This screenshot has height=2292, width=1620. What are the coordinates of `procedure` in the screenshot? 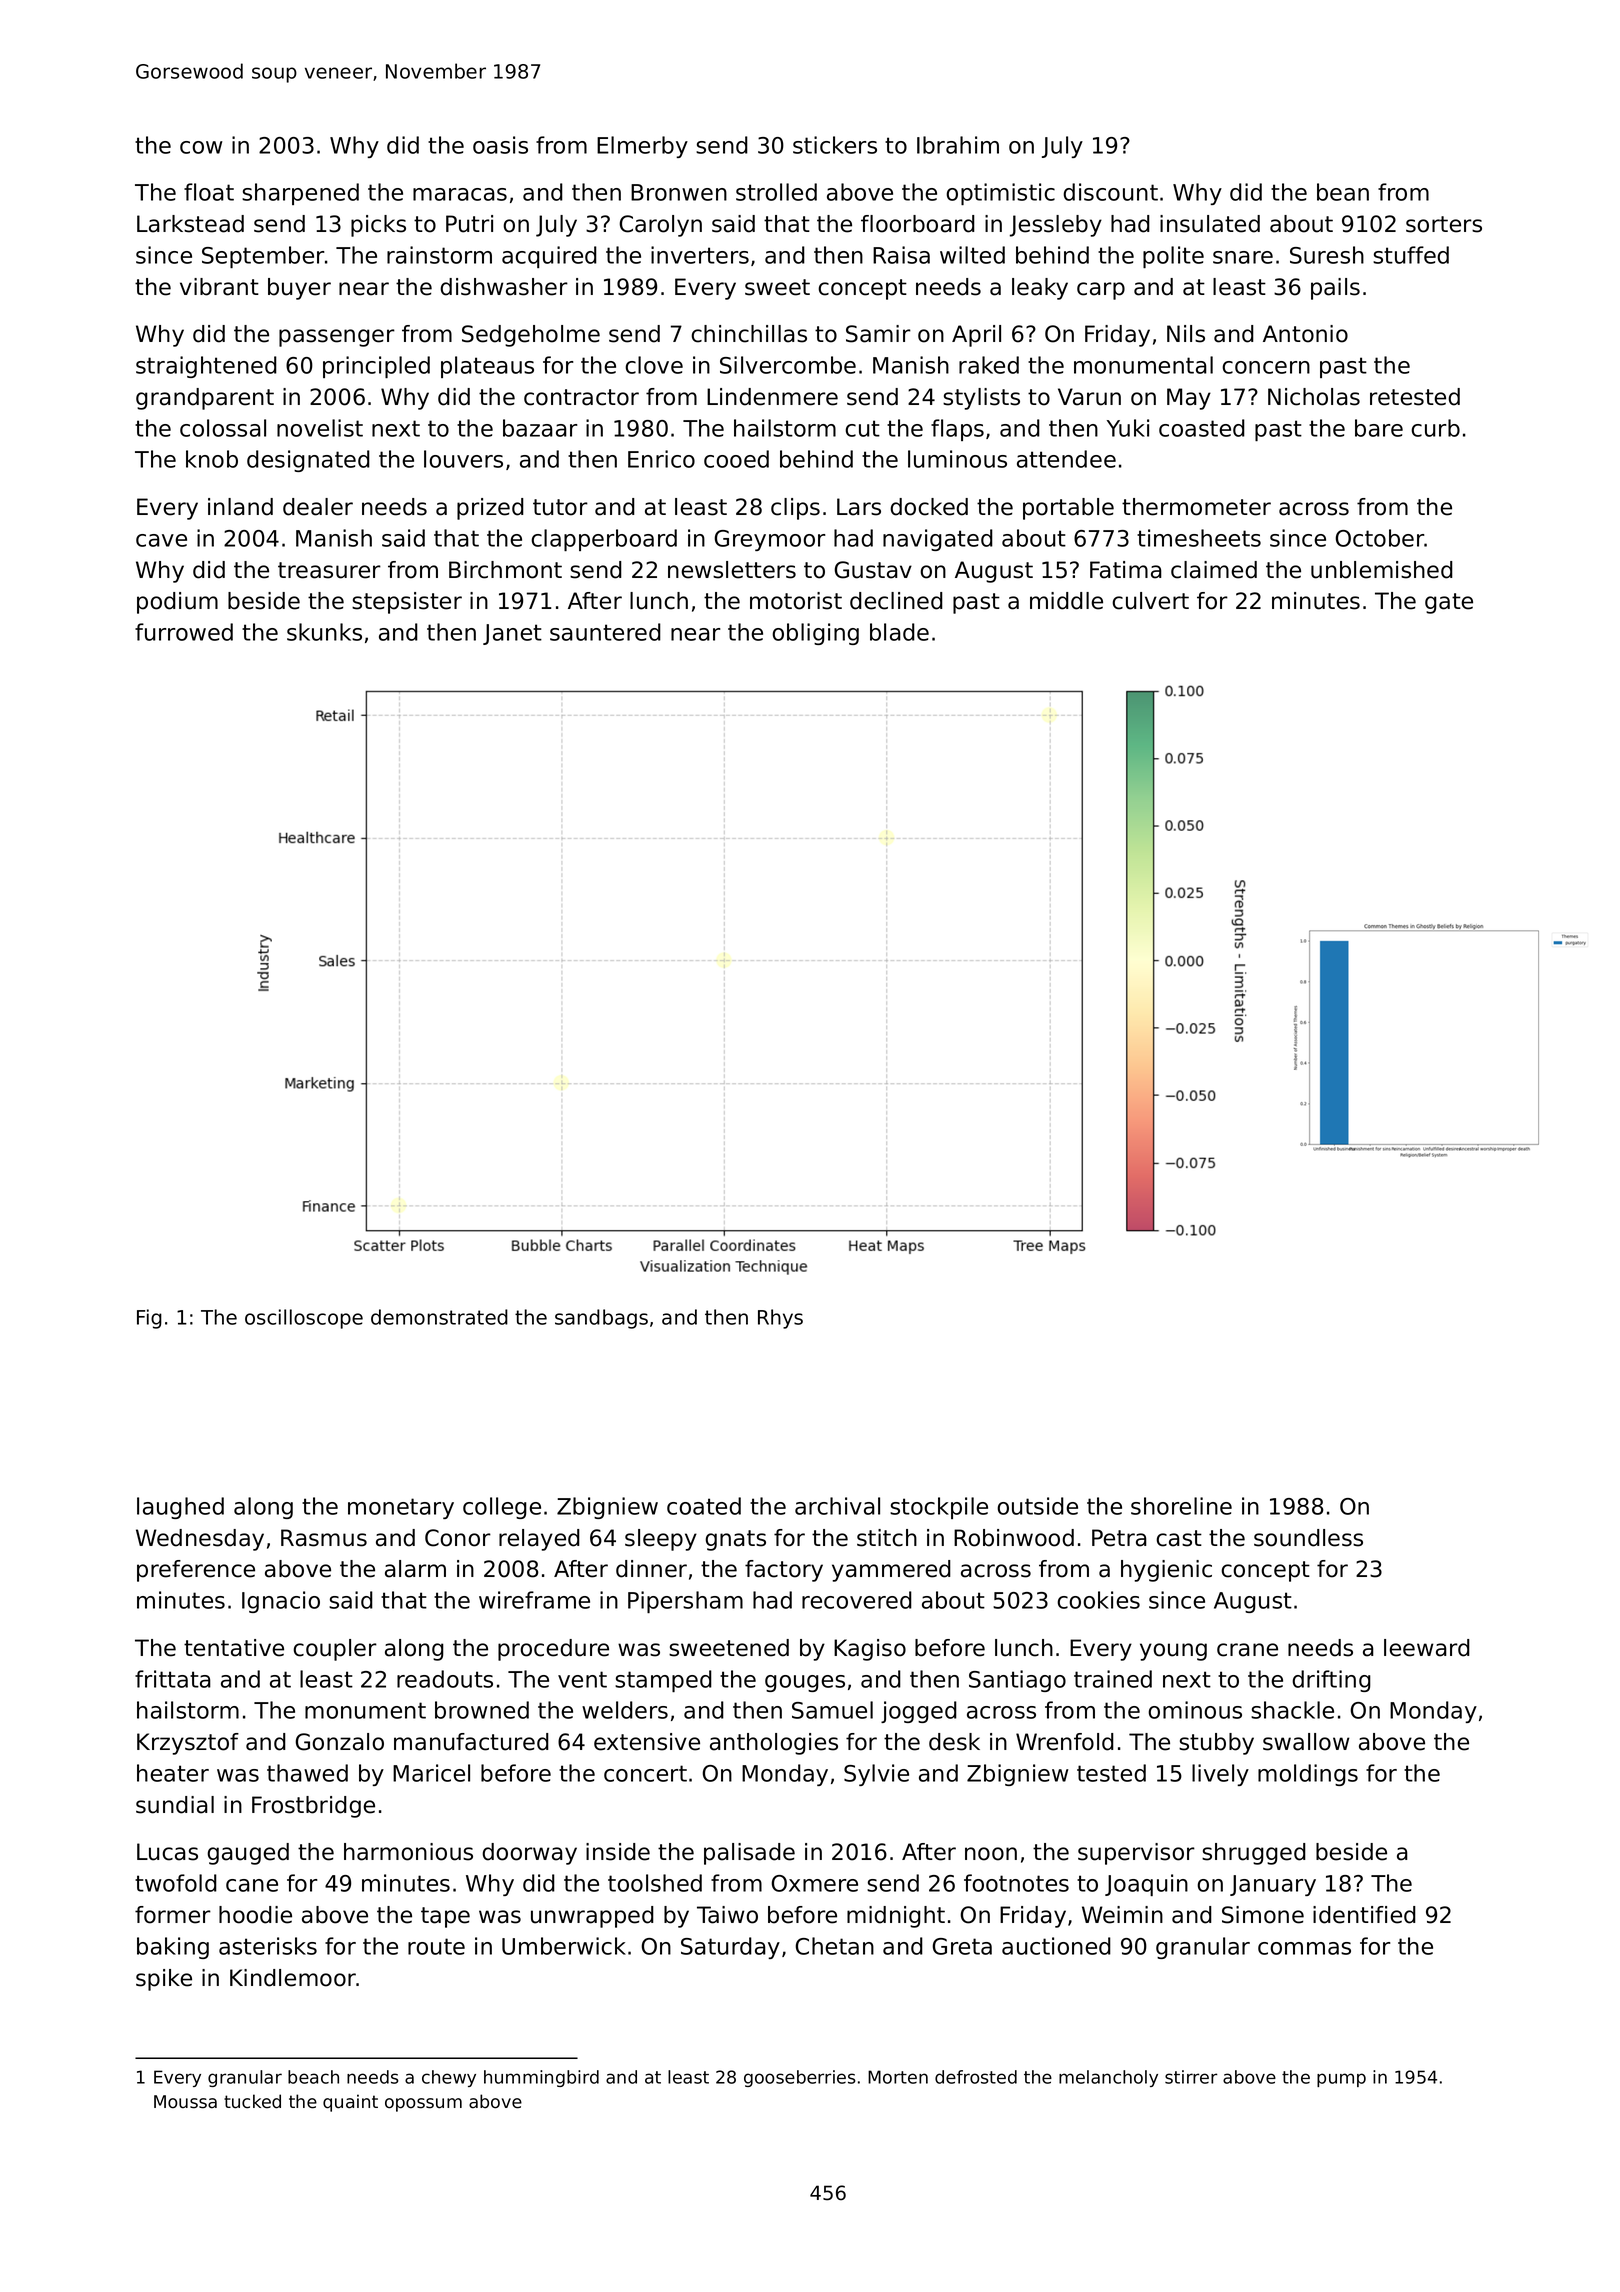 It's located at (553, 1650).
